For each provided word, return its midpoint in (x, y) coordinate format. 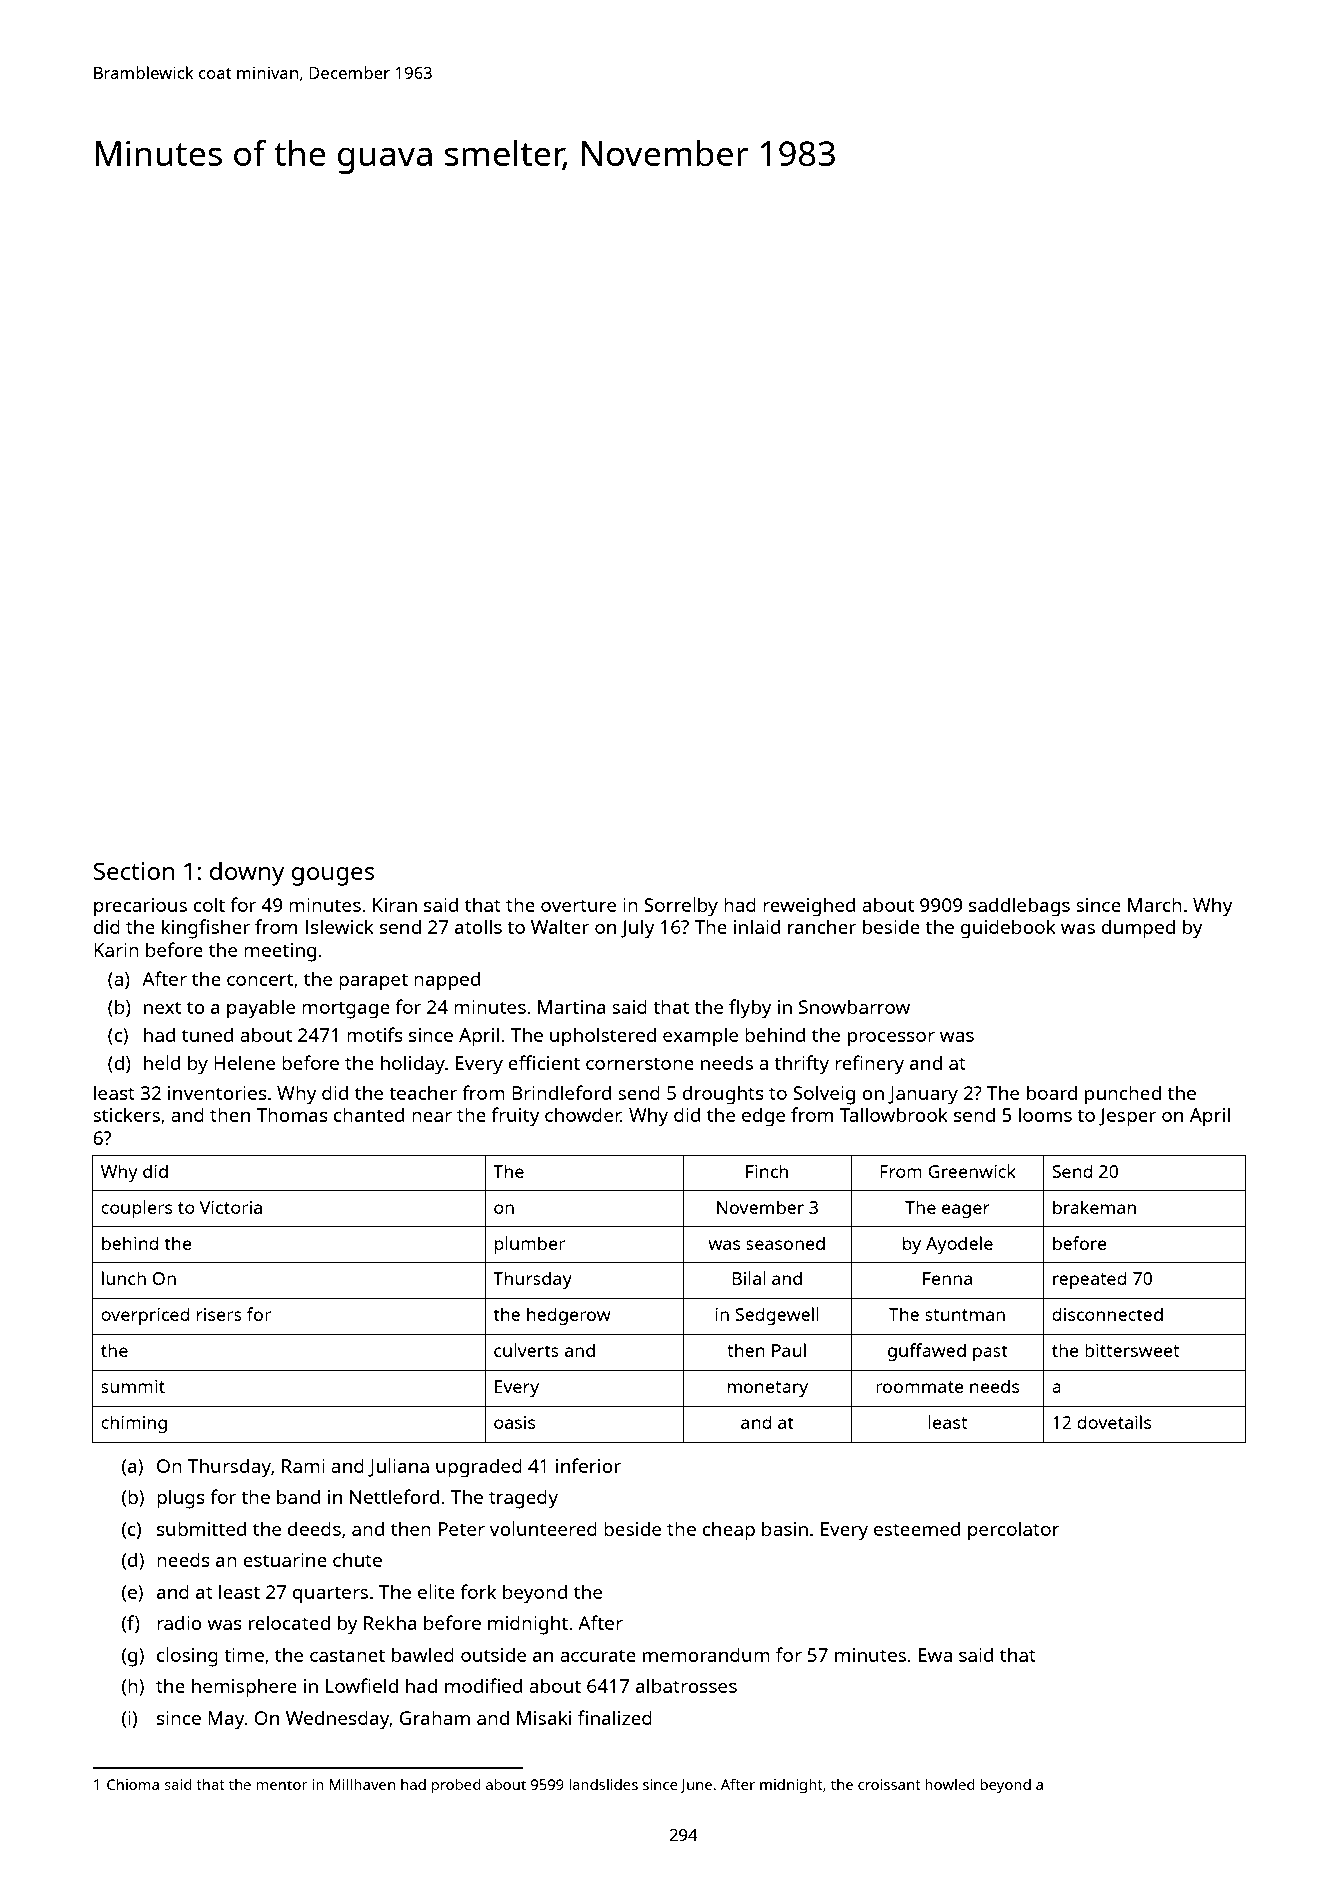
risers (219, 1314)
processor (891, 1039)
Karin (116, 950)
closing (187, 1657)
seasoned (785, 1243)
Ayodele (959, 1245)
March (1155, 904)
